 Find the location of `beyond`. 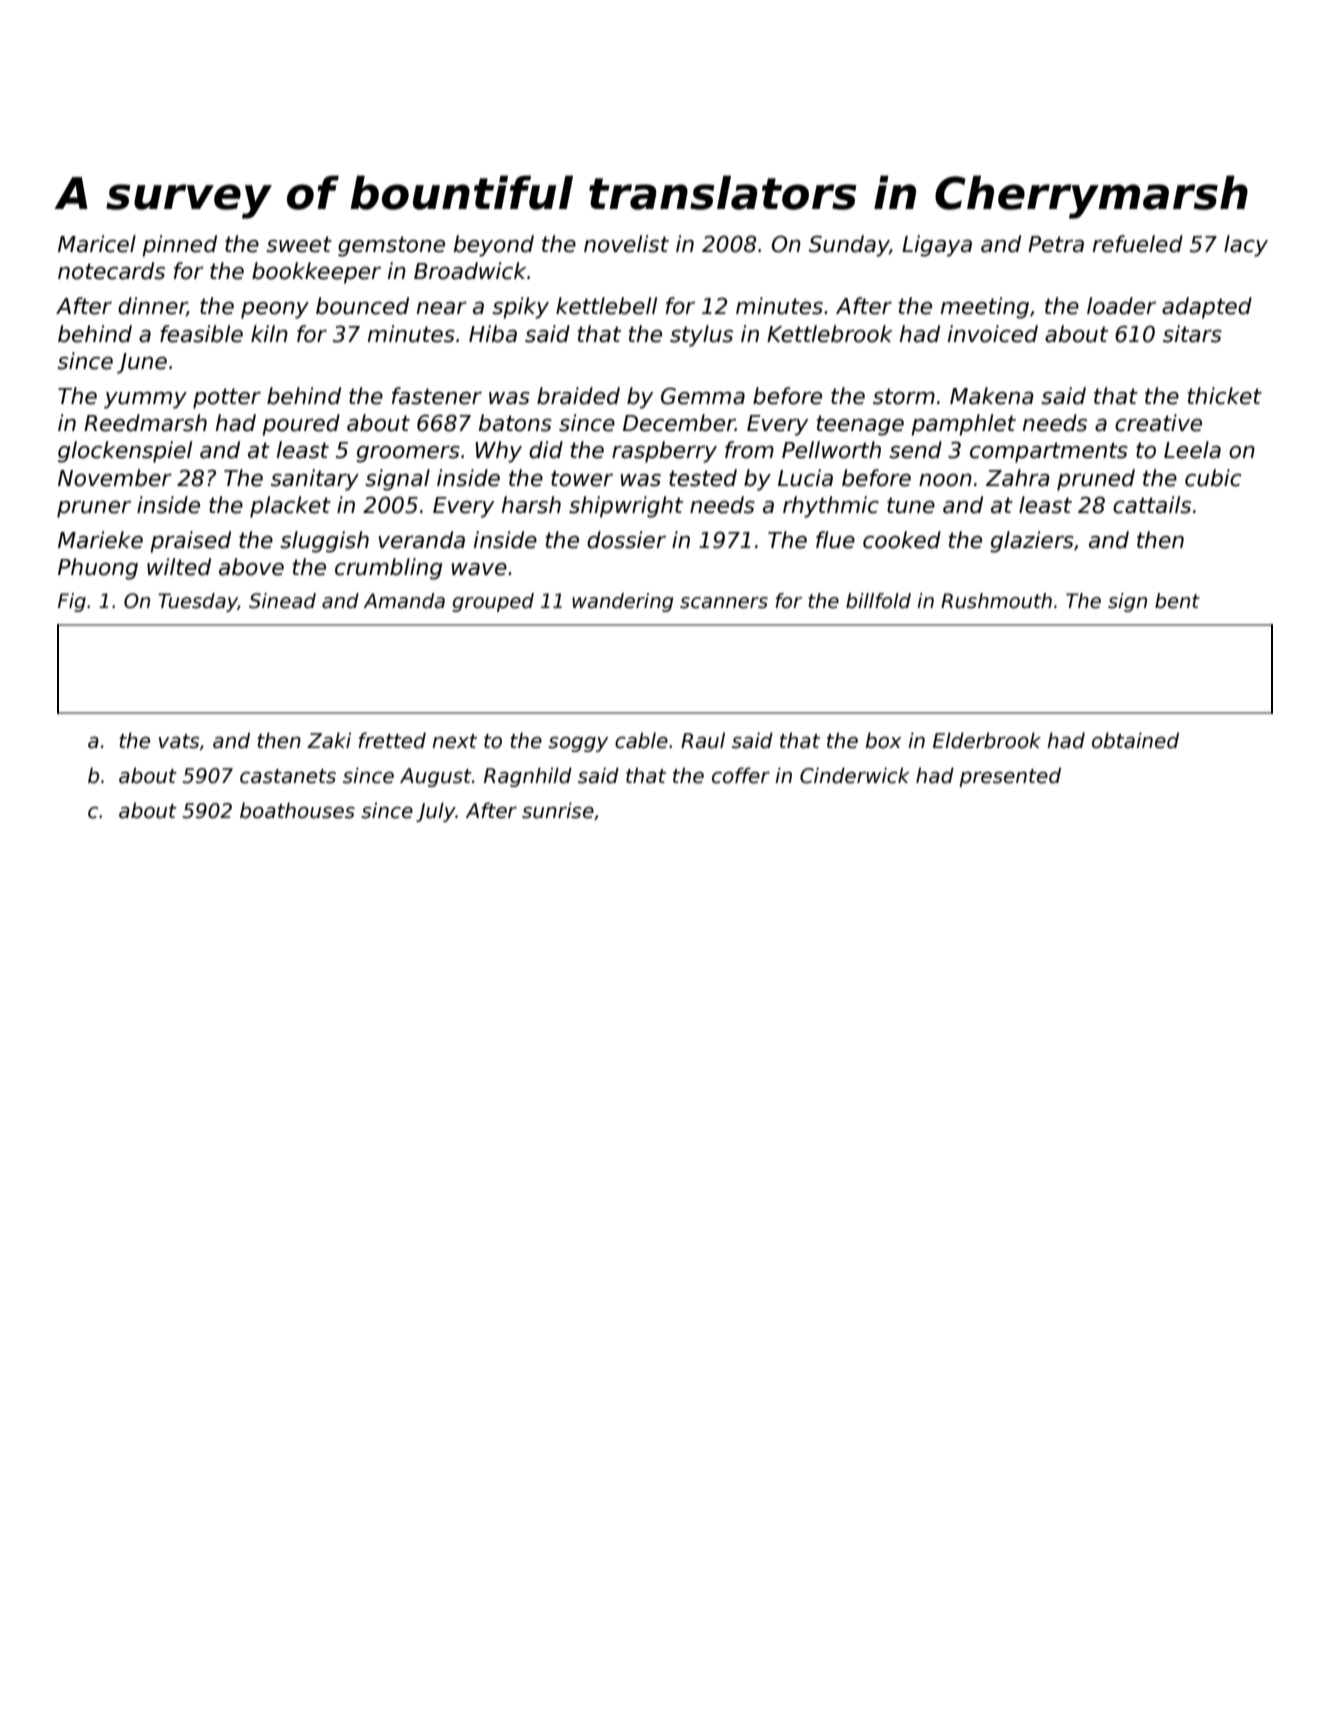

beyond is located at coordinates (494, 246).
